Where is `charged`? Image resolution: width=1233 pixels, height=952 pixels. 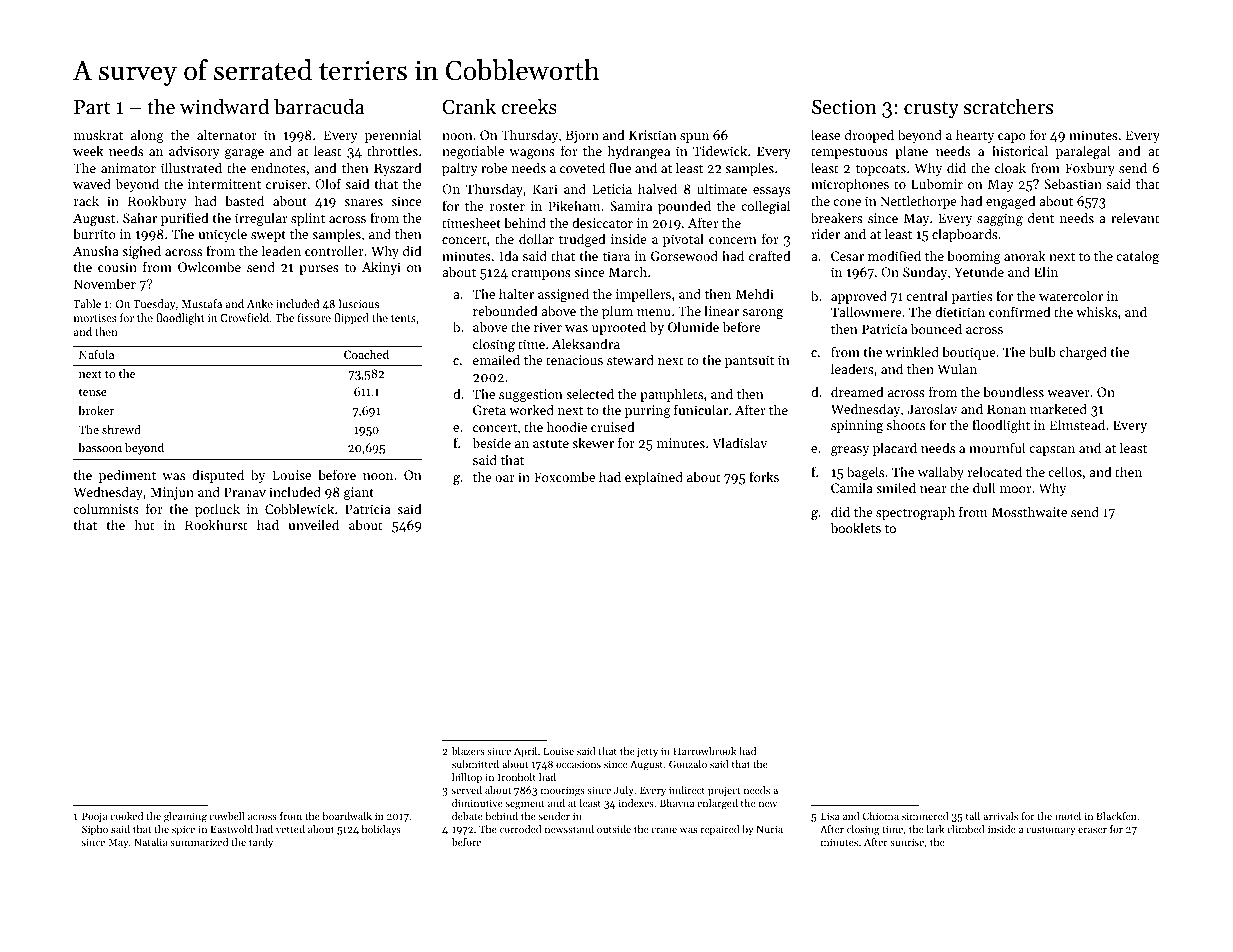 charged is located at coordinates (1083, 353).
